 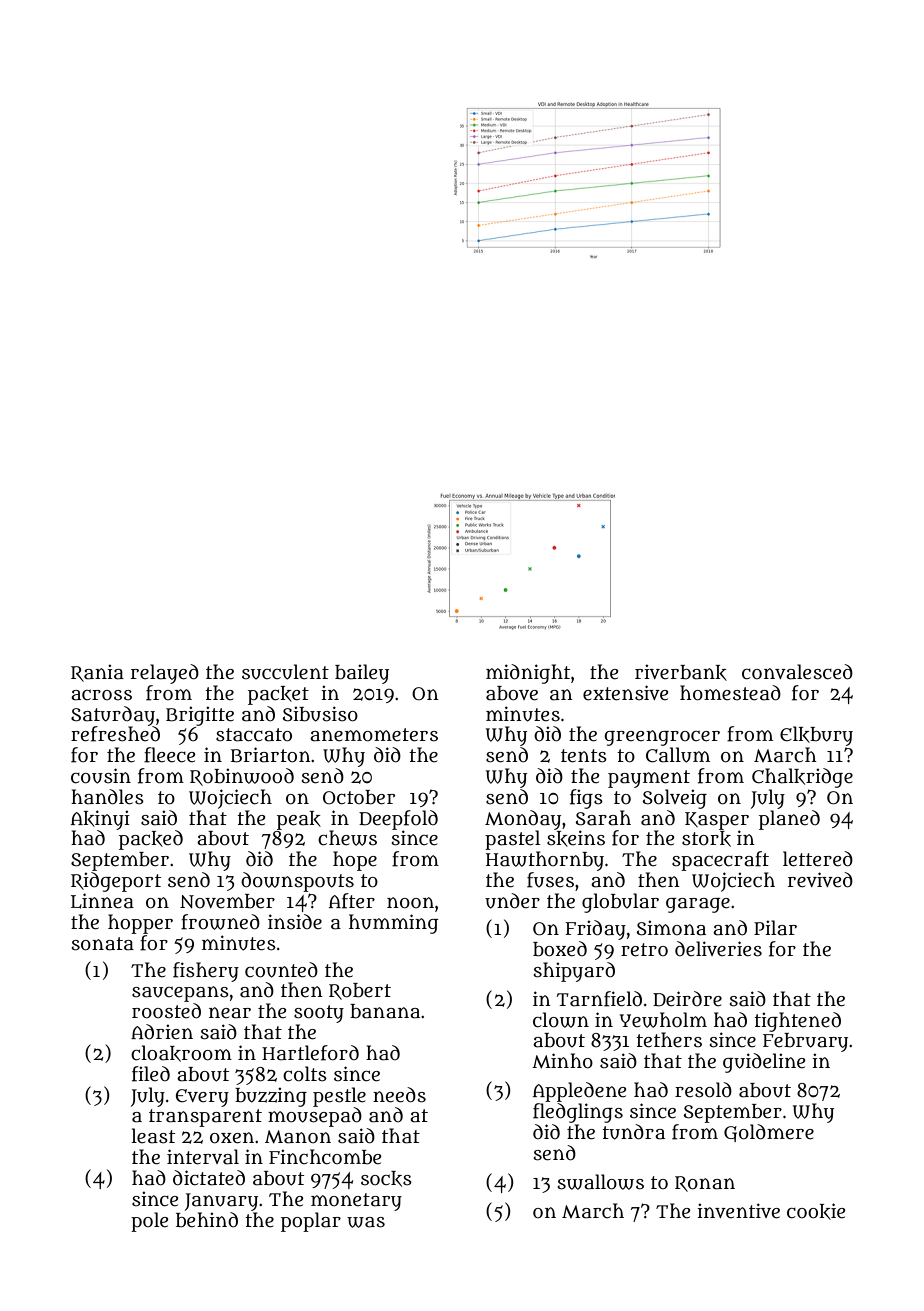 I want to click on refreshed, so click(x=115, y=734).
